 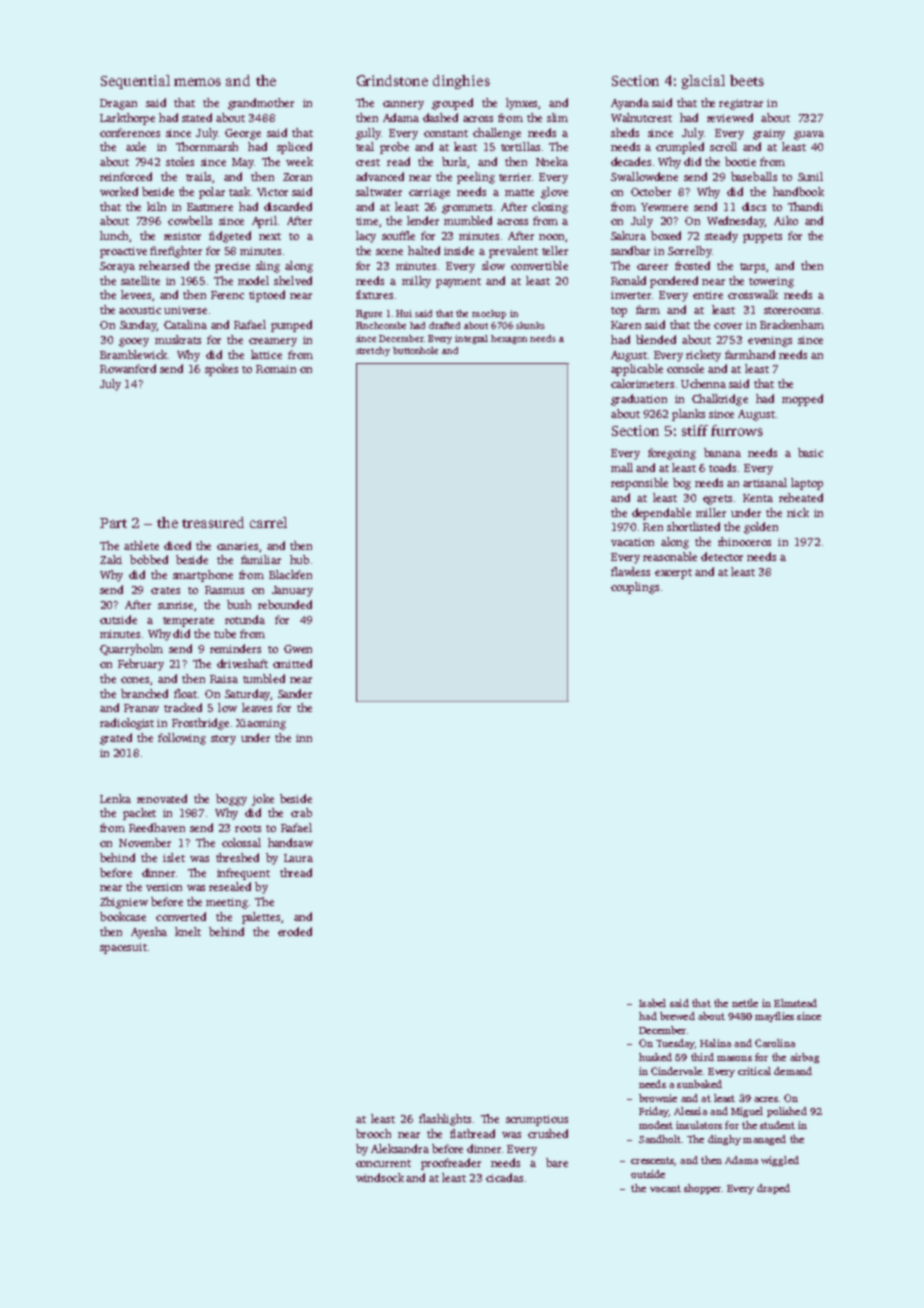 I want to click on vacant, so click(x=665, y=1188).
